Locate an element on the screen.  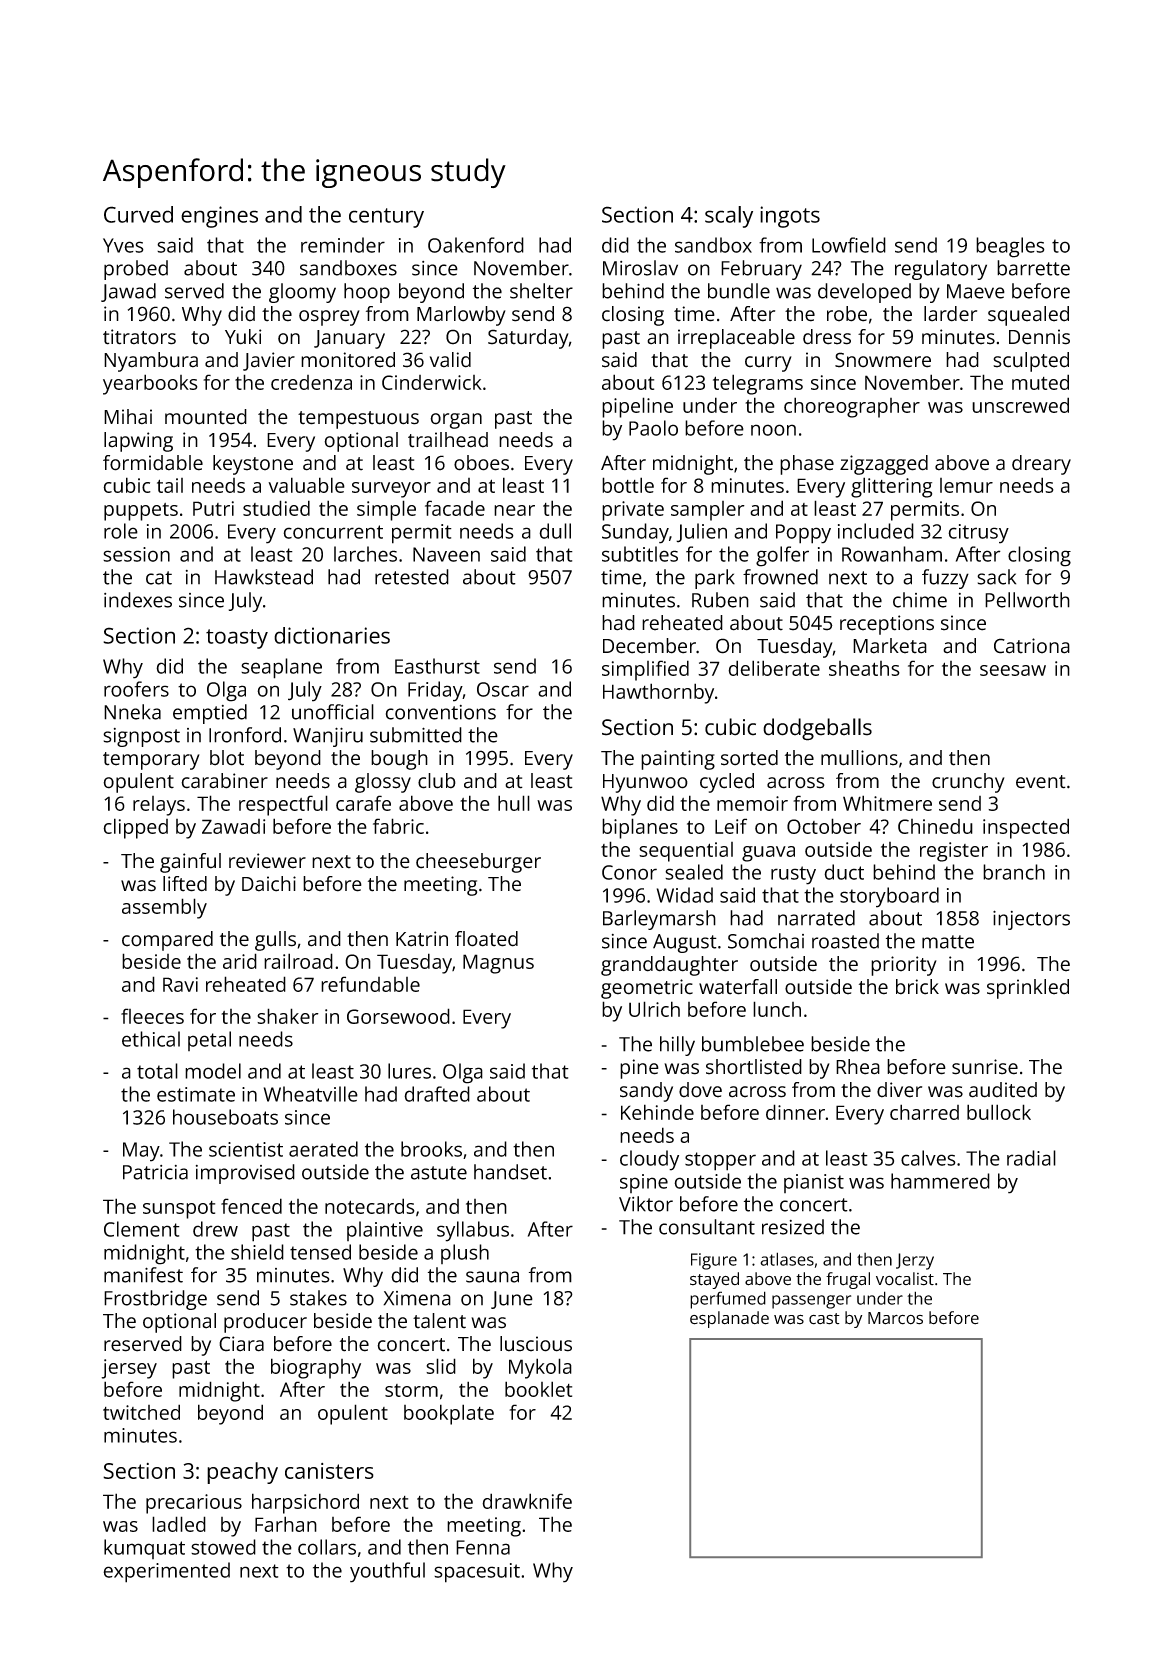
ethical is located at coordinates (151, 1039).
